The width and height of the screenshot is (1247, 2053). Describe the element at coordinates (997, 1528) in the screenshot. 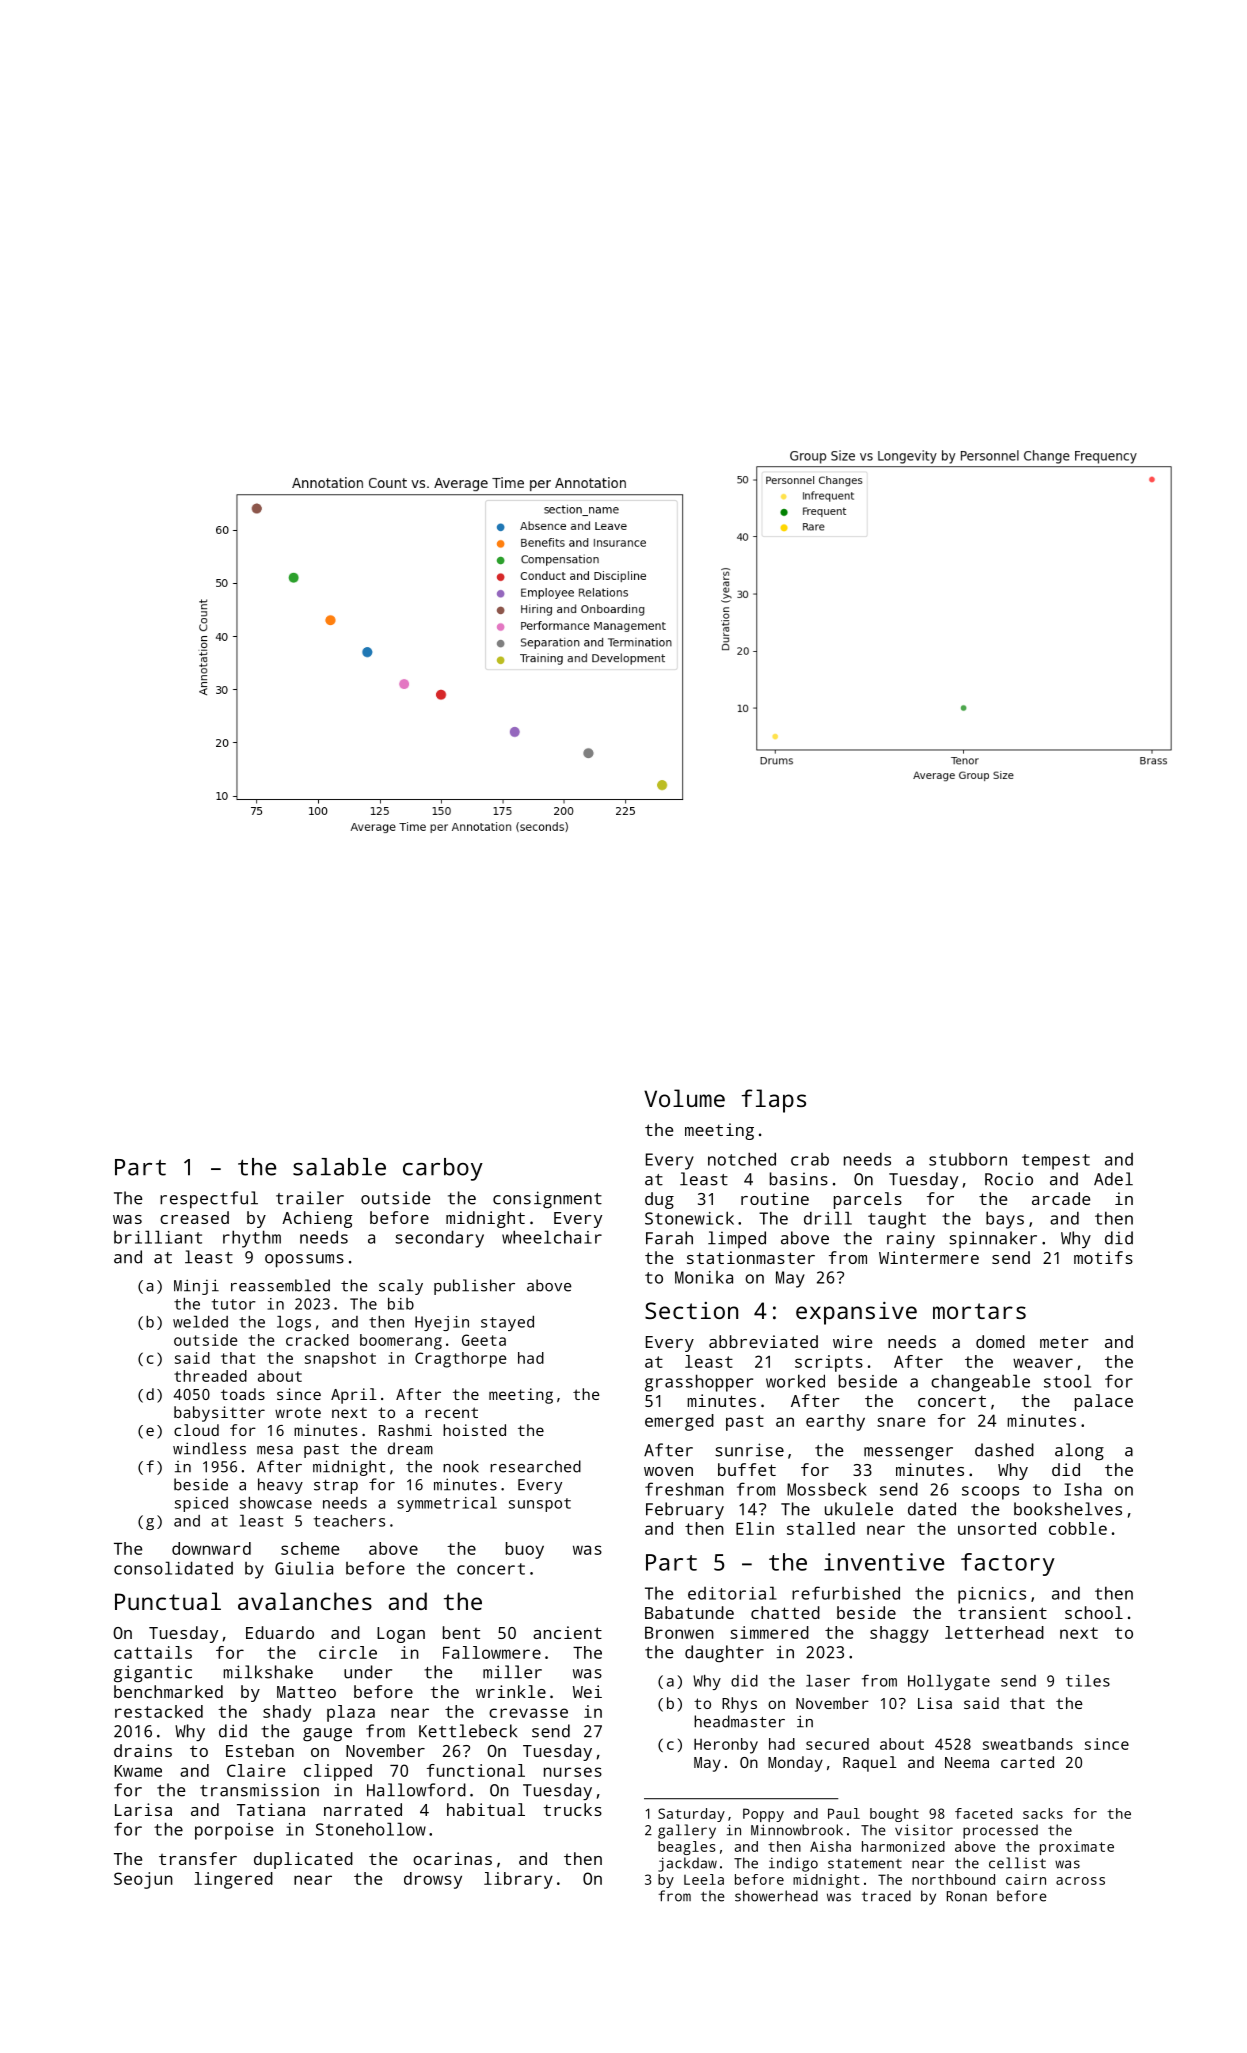

I see `unsorted` at that location.
